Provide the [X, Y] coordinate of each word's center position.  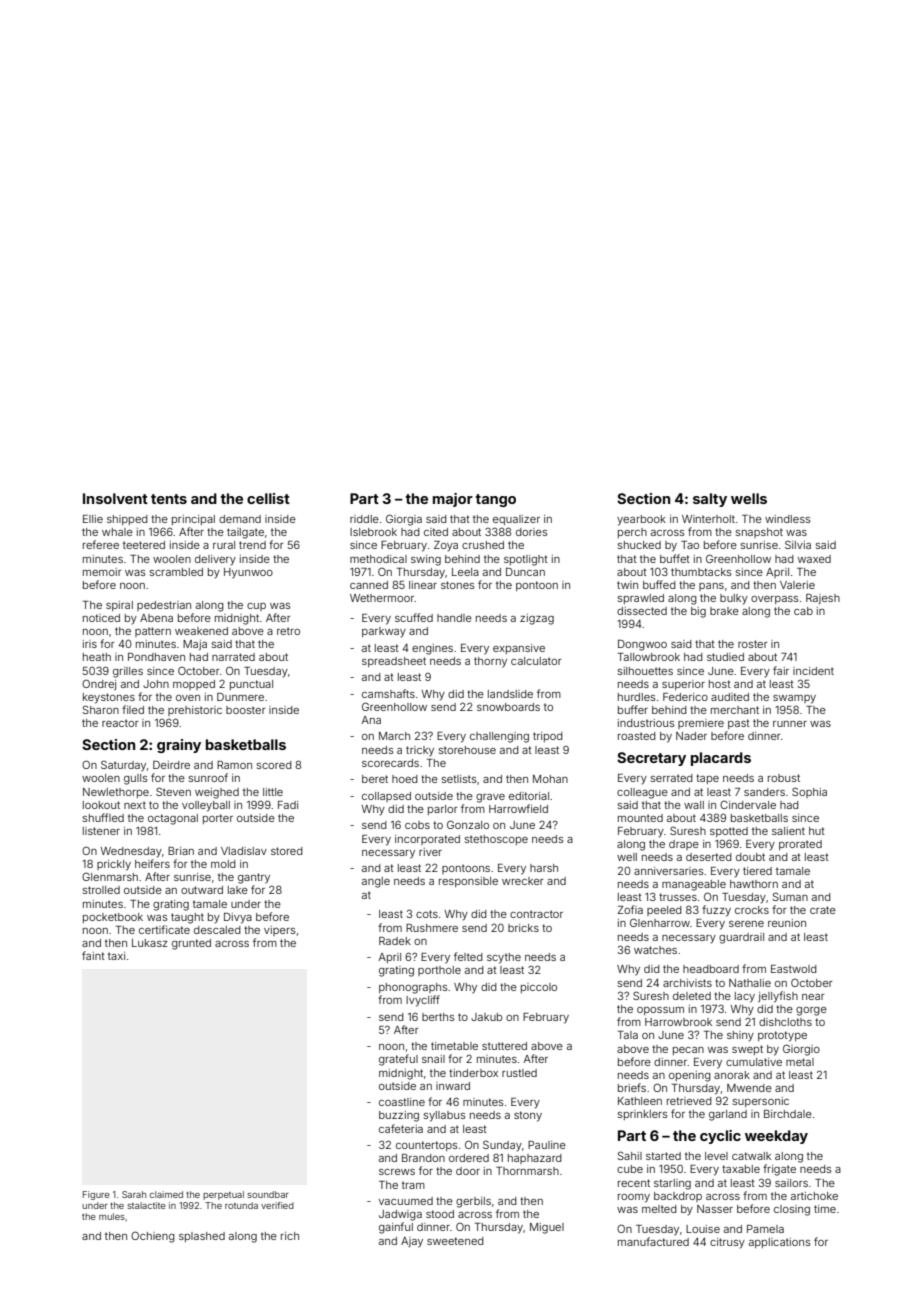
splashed [202, 1237]
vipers [279, 931]
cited [436, 532]
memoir [102, 572]
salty [710, 500]
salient [788, 831]
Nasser [715, 1209]
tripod [548, 737]
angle [376, 882]
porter [218, 819]
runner [790, 724]
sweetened [455, 1241]
